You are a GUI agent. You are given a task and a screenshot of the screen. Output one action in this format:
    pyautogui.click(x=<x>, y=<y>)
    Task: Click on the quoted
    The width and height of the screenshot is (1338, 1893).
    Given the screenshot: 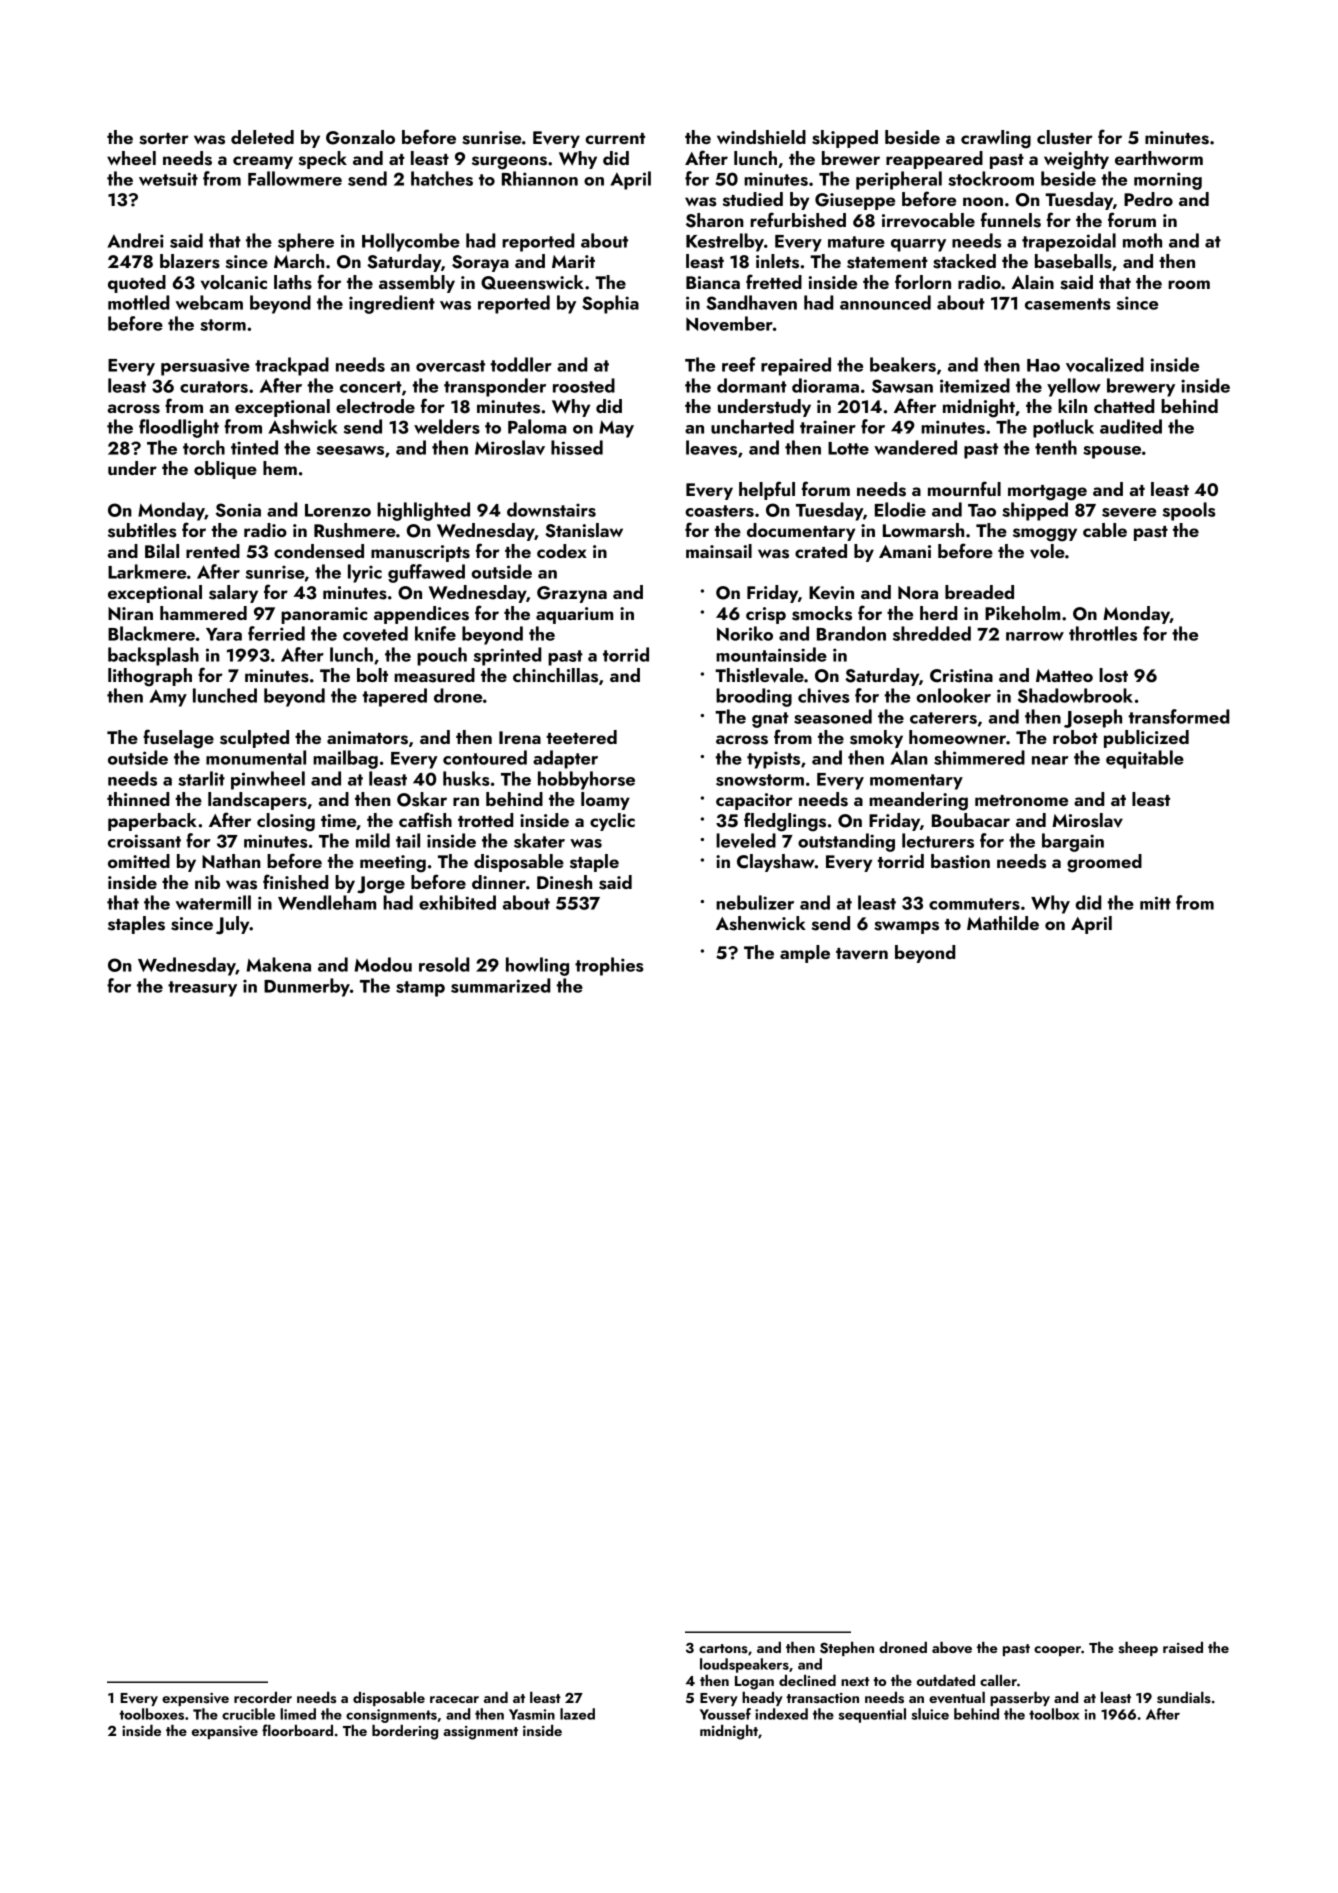 What is the action you would take?
    pyautogui.click(x=137, y=284)
